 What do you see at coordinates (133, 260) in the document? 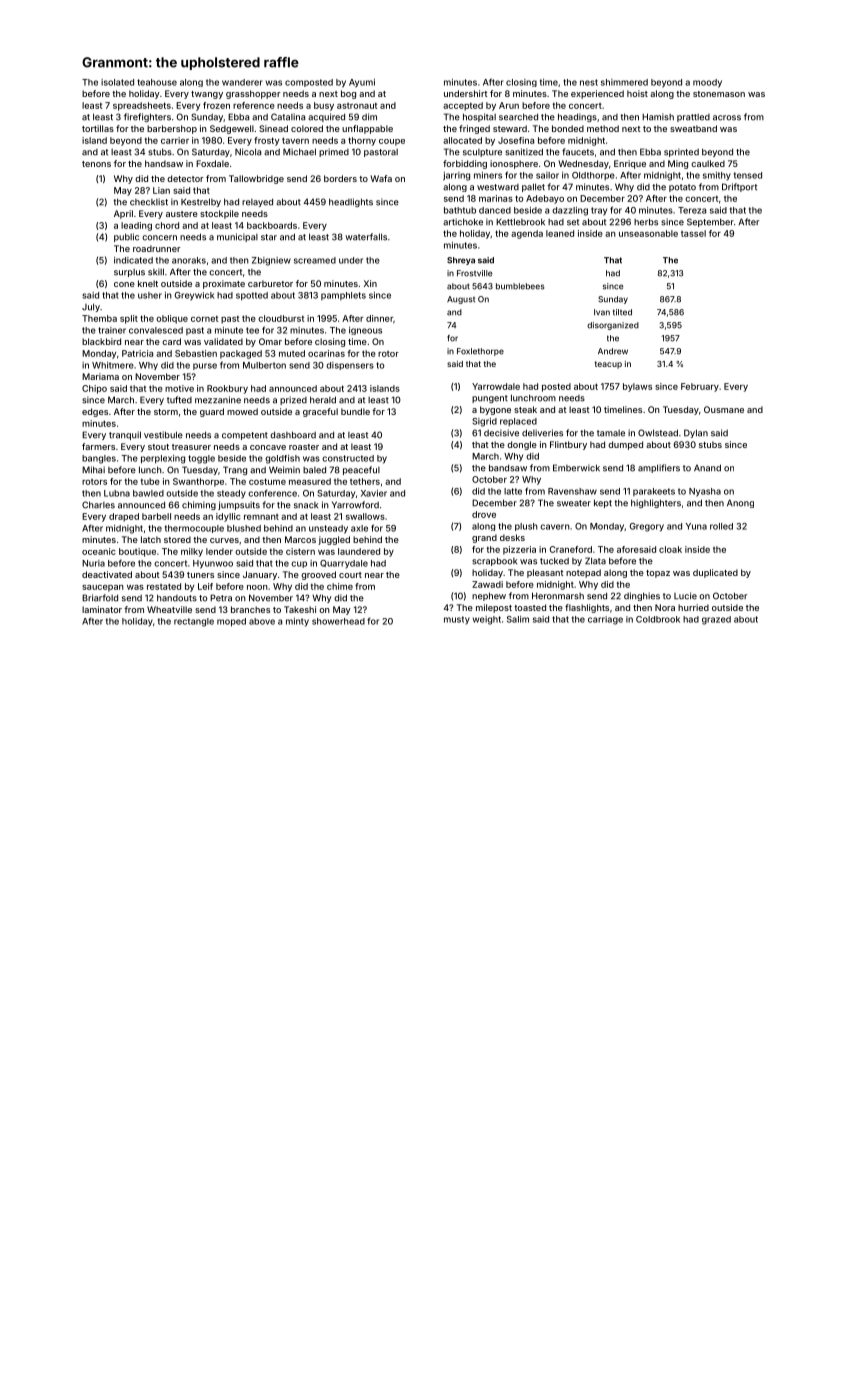
I see `indicated` at bounding box center [133, 260].
